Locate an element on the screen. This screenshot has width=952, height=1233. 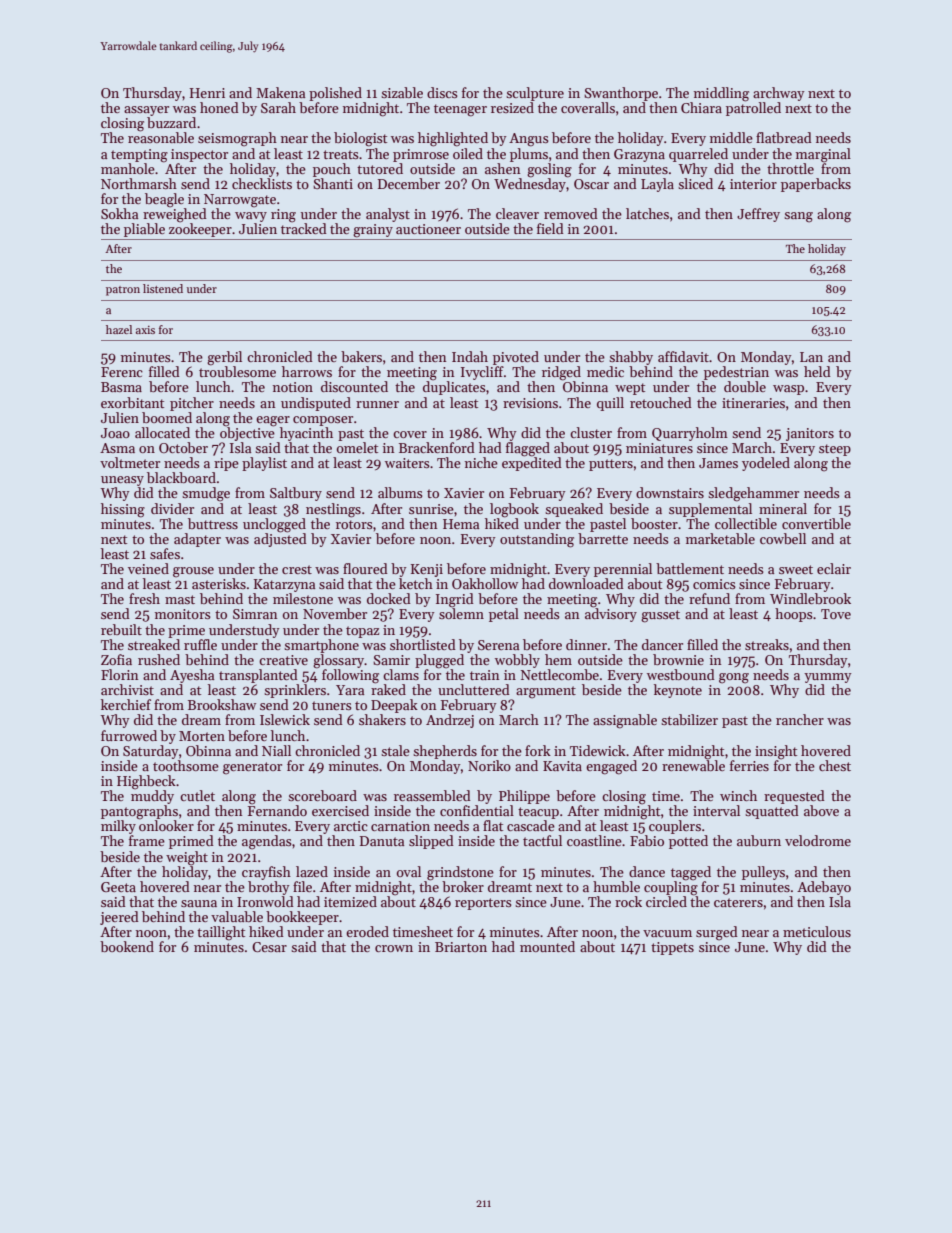
gong is located at coordinates (734, 678).
